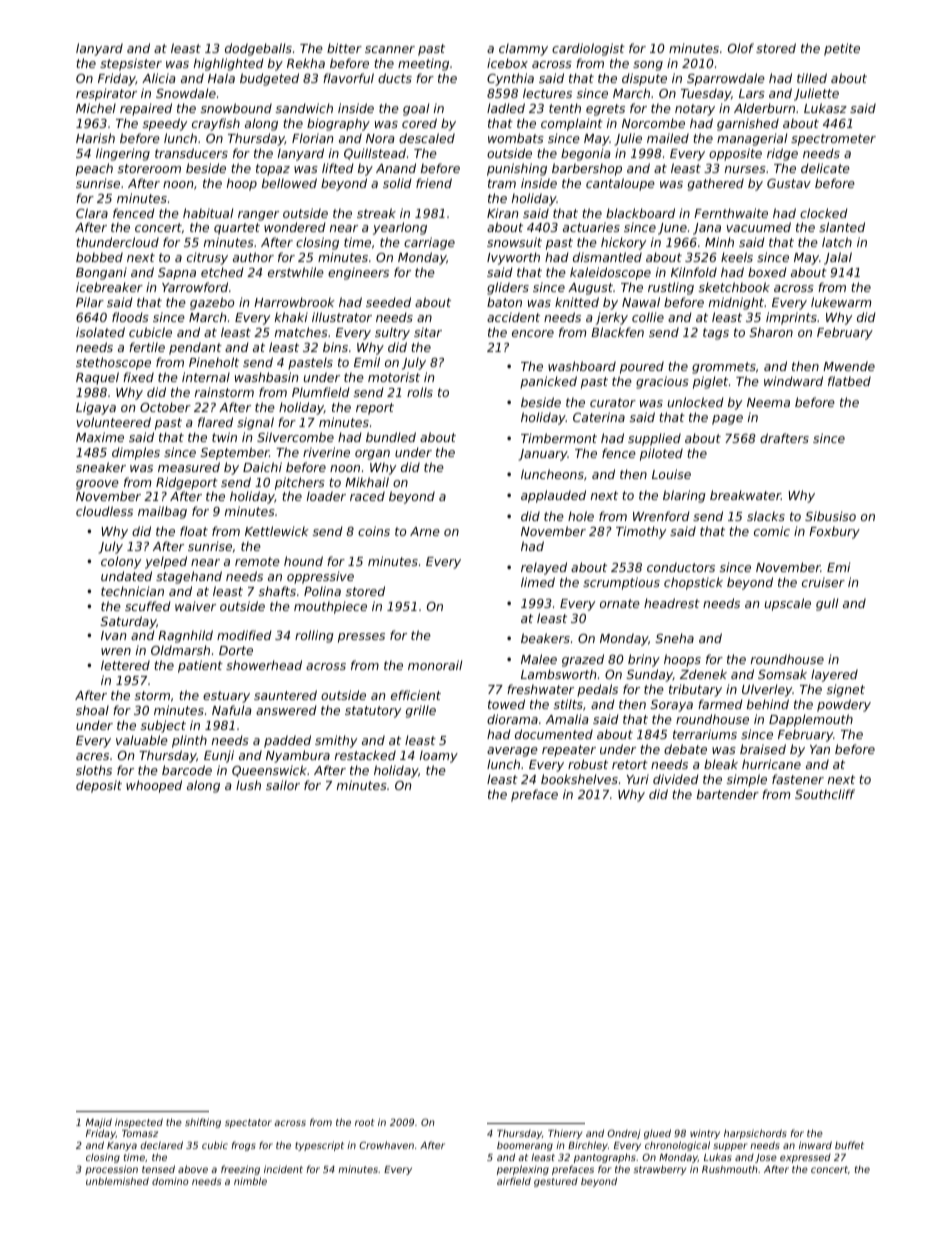 This page has width=952, height=1233. I want to click on barcode, so click(187, 770).
